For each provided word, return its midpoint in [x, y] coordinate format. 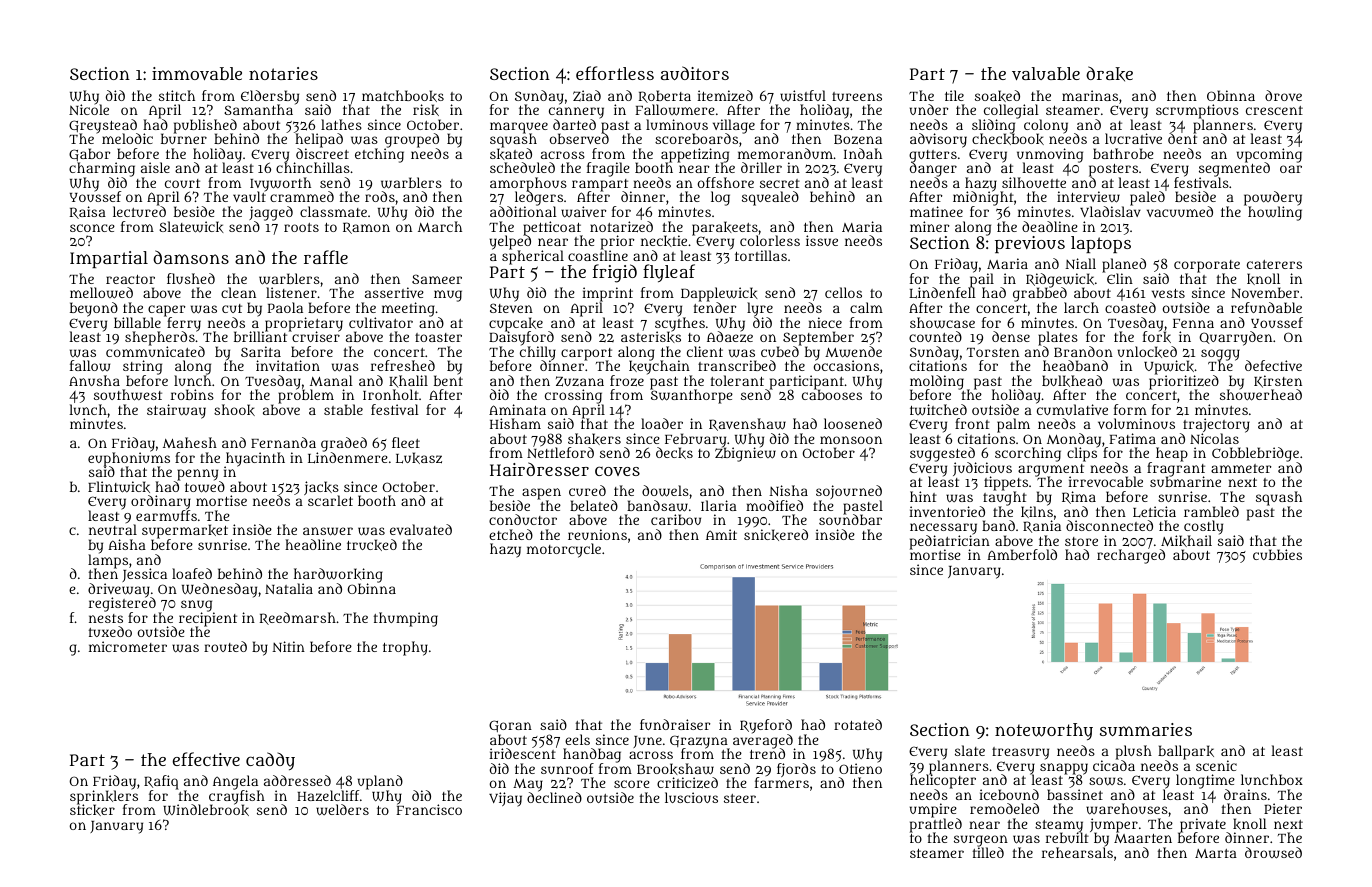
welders [342, 810]
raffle [326, 257]
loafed [192, 573]
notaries [283, 73]
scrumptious [1197, 112]
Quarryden [1235, 338]
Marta [1216, 853]
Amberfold [1022, 554]
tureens [857, 96]
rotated [858, 724]
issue [822, 240]
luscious [691, 797]
